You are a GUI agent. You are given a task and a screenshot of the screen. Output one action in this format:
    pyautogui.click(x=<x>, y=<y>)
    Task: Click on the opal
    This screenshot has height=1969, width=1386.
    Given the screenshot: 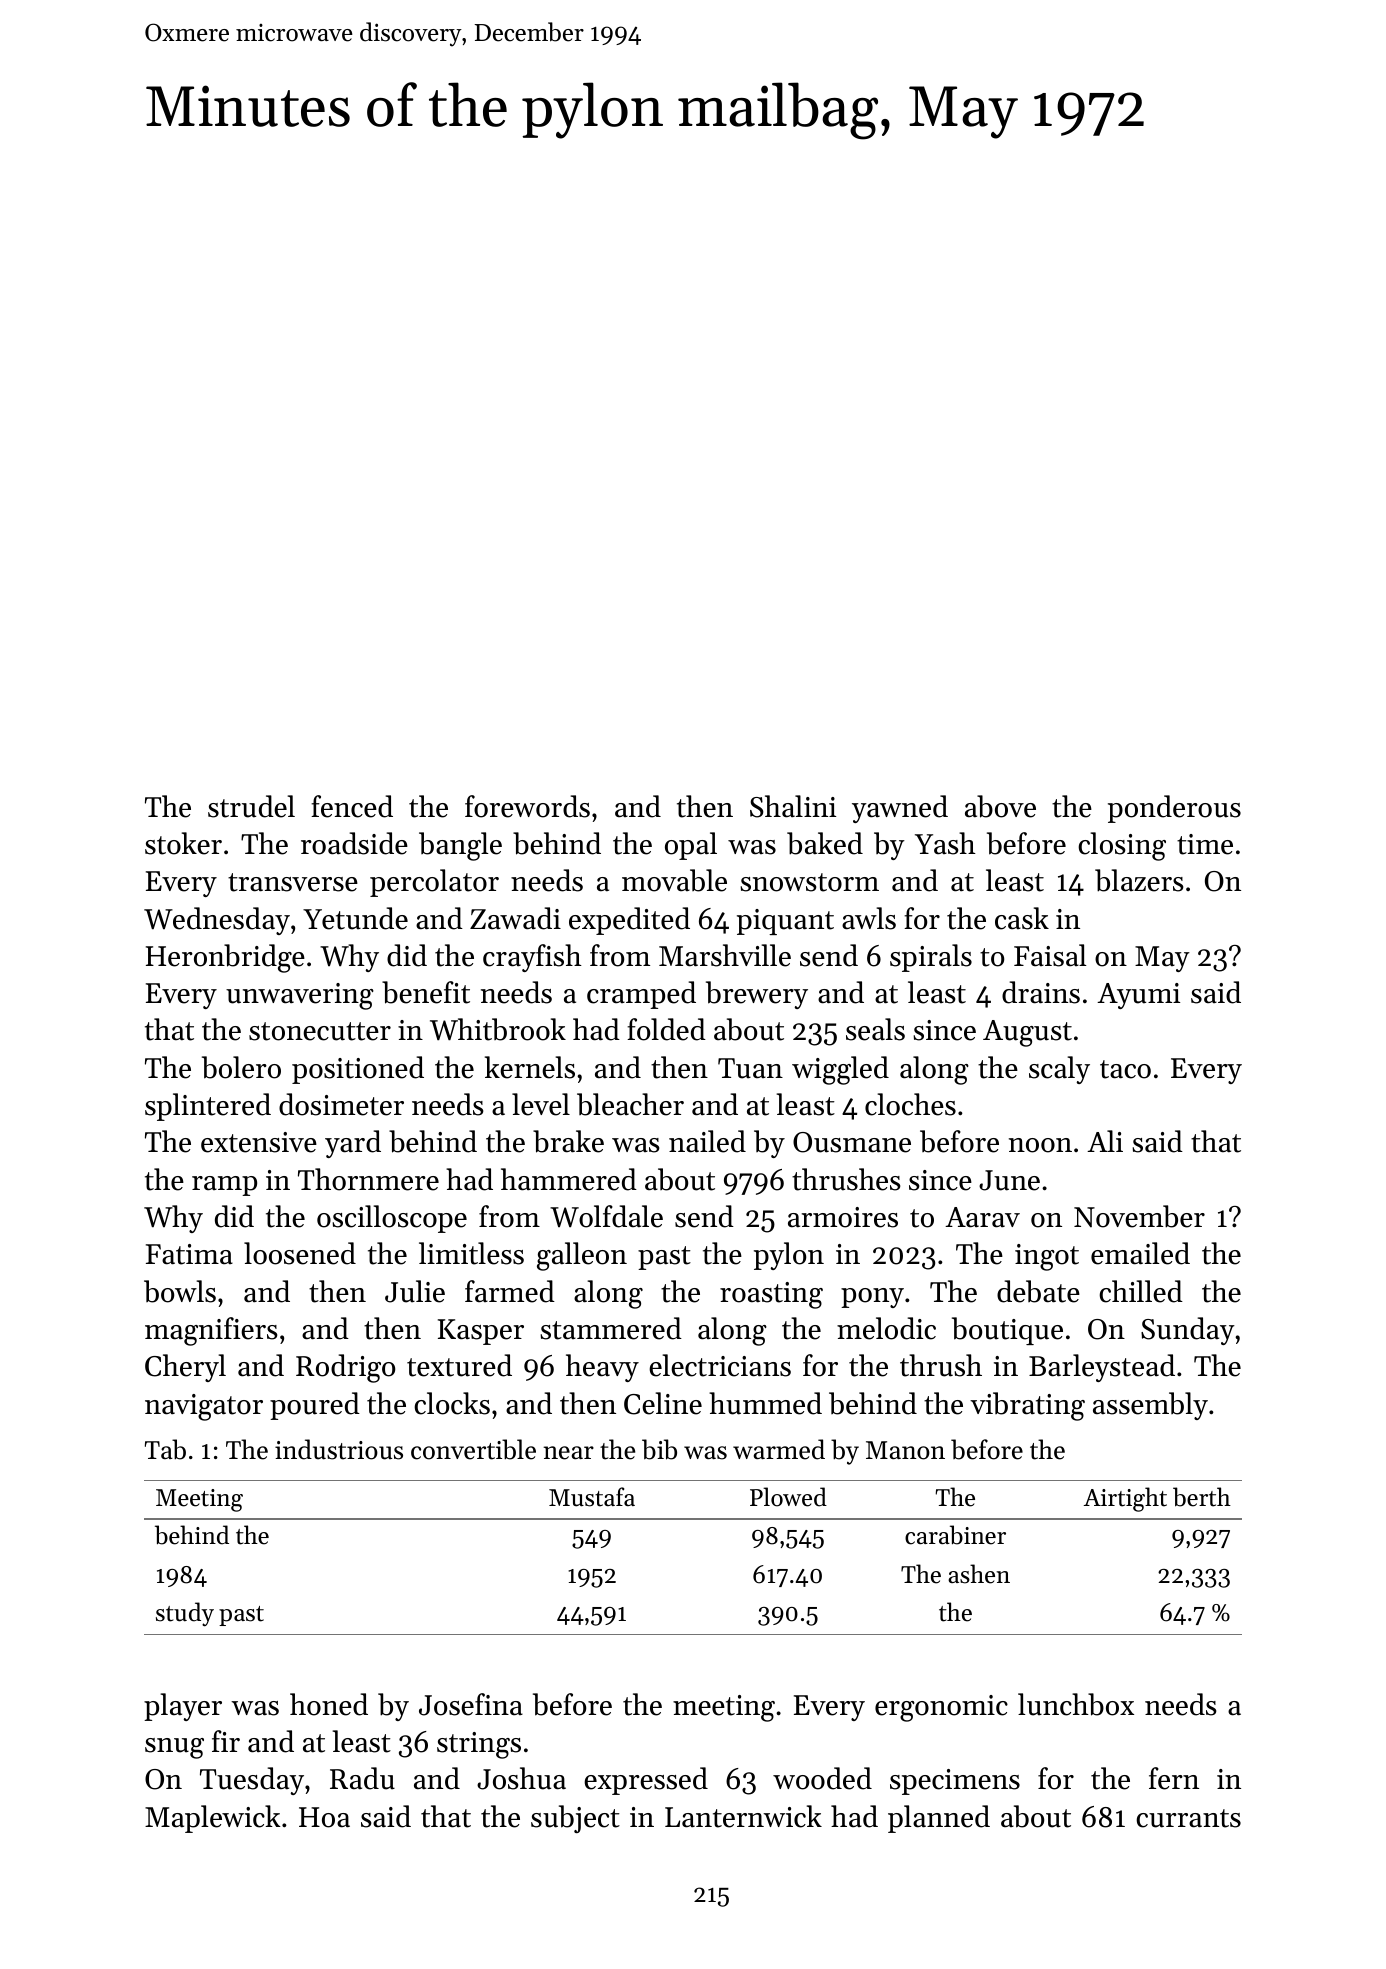 What is the action you would take?
    pyautogui.click(x=691, y=846)
